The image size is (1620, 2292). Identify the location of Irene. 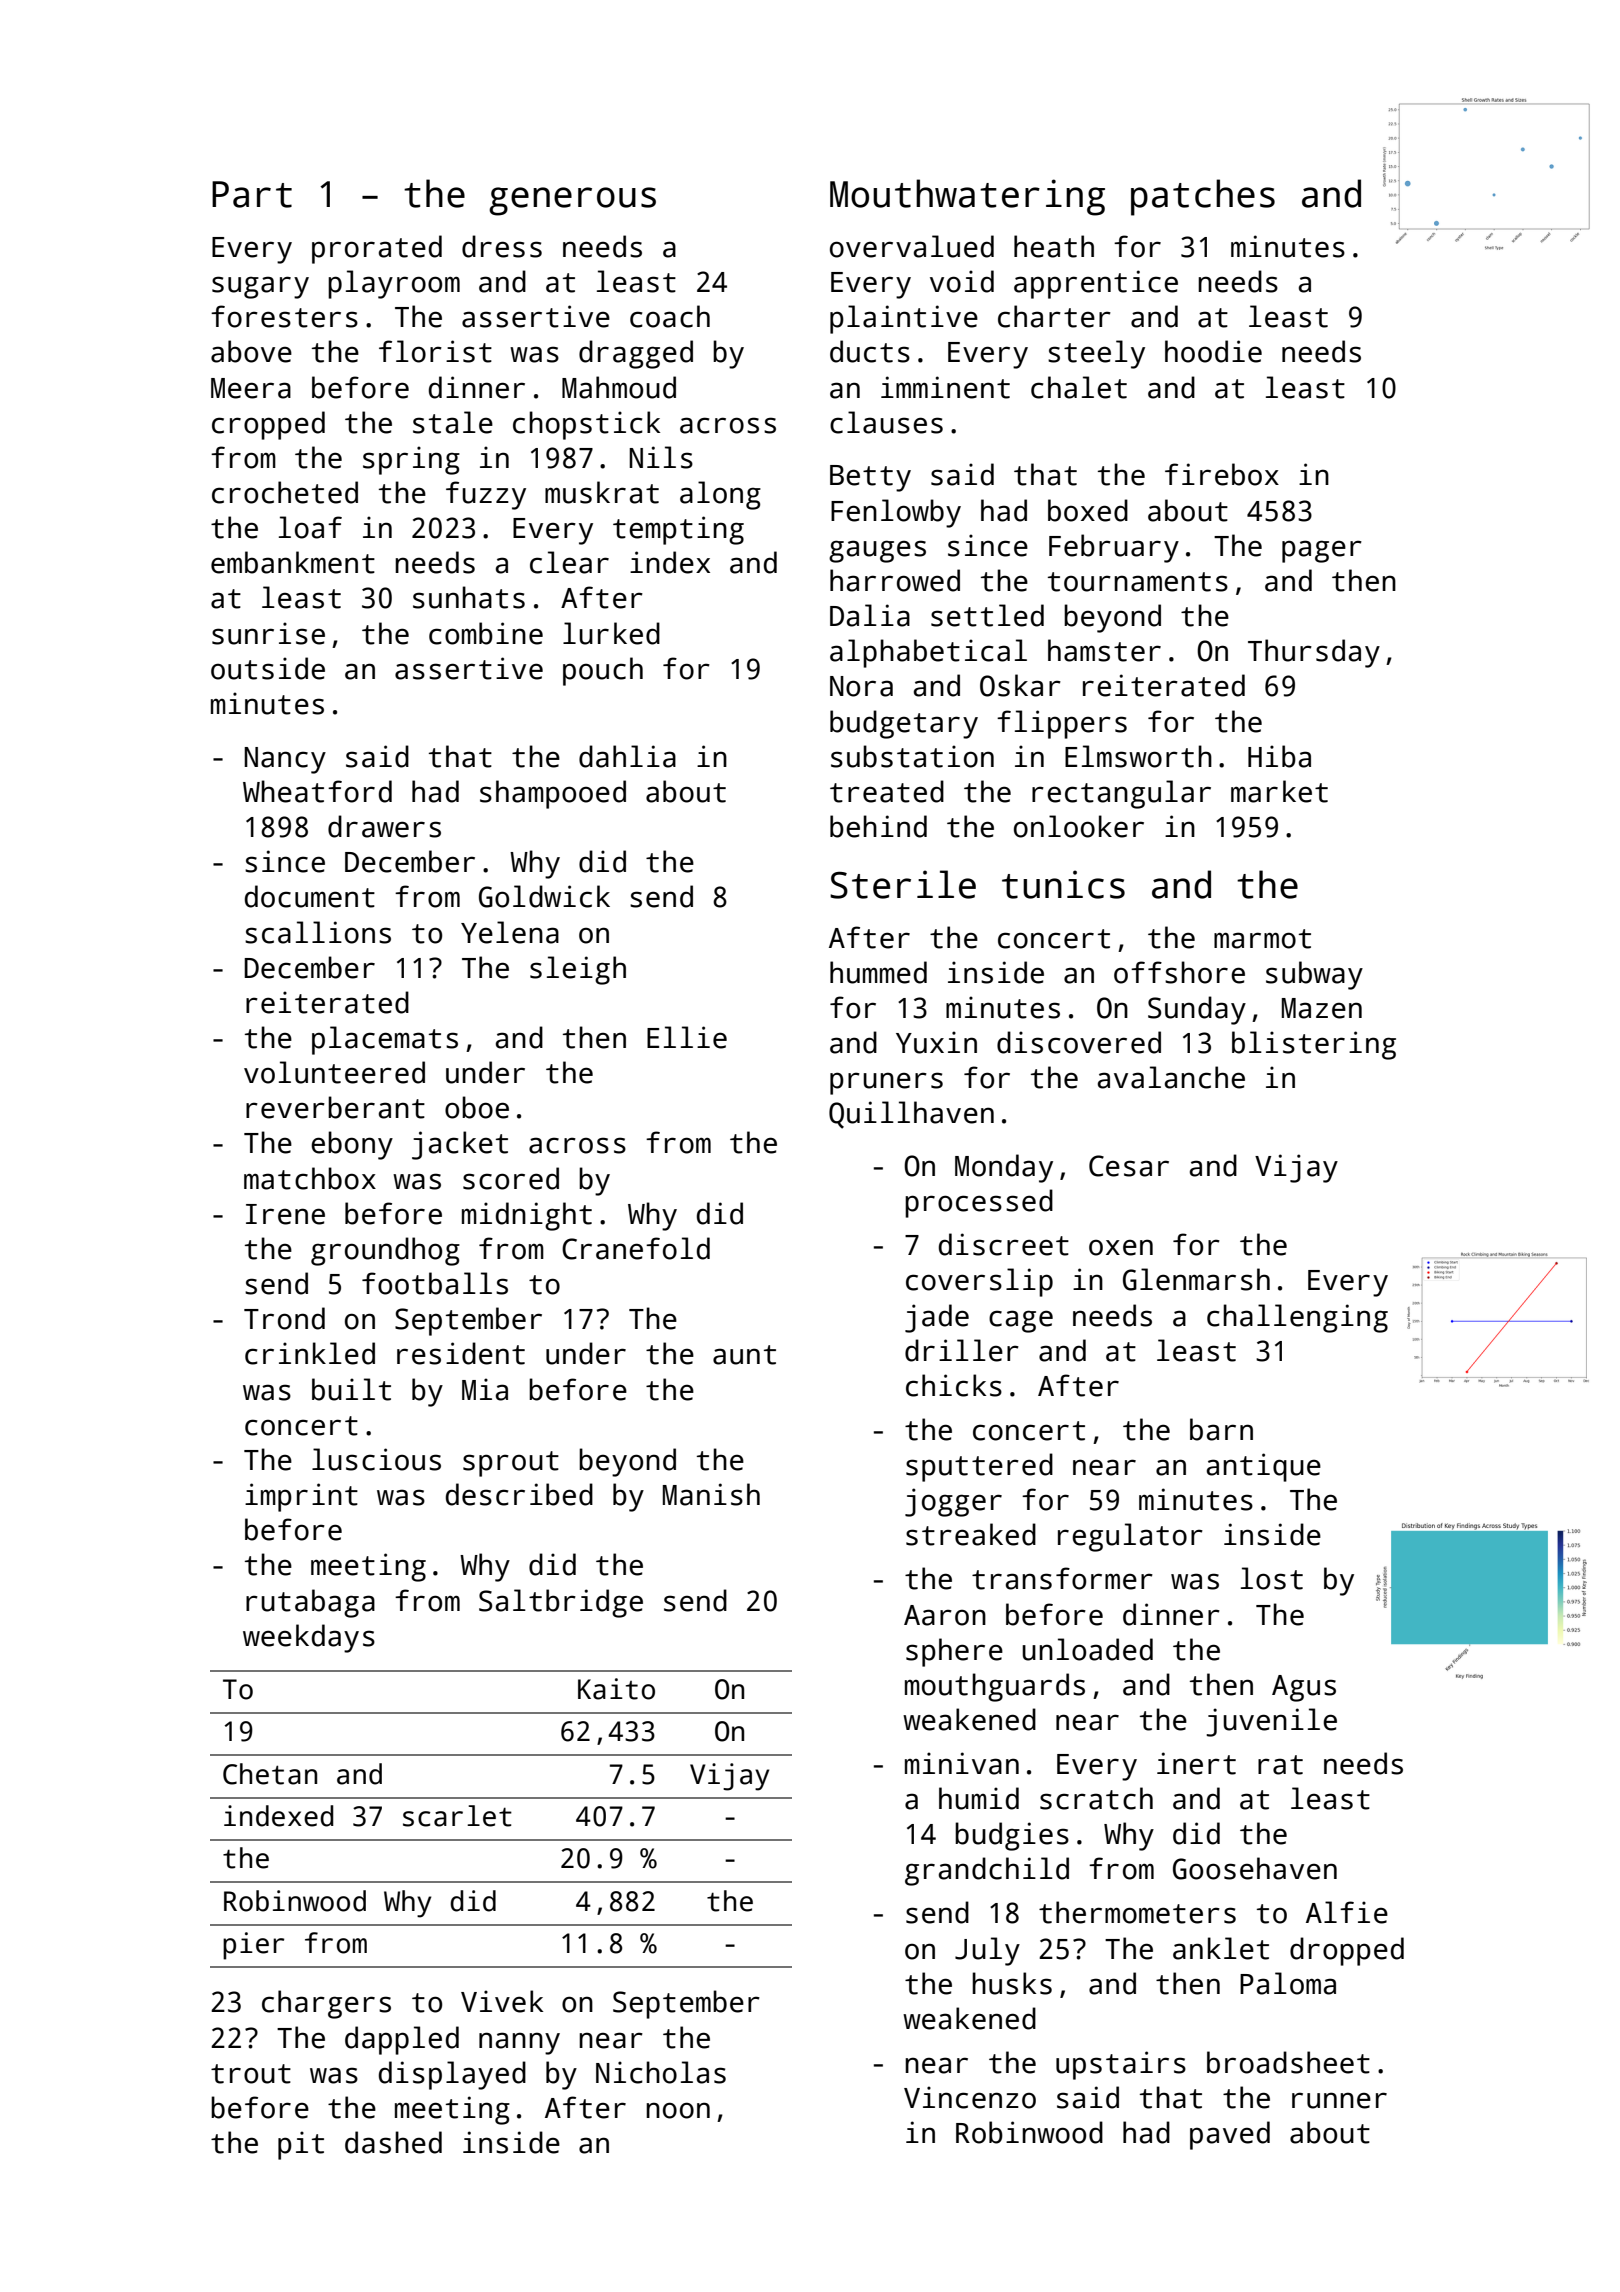
(285, 1214).
